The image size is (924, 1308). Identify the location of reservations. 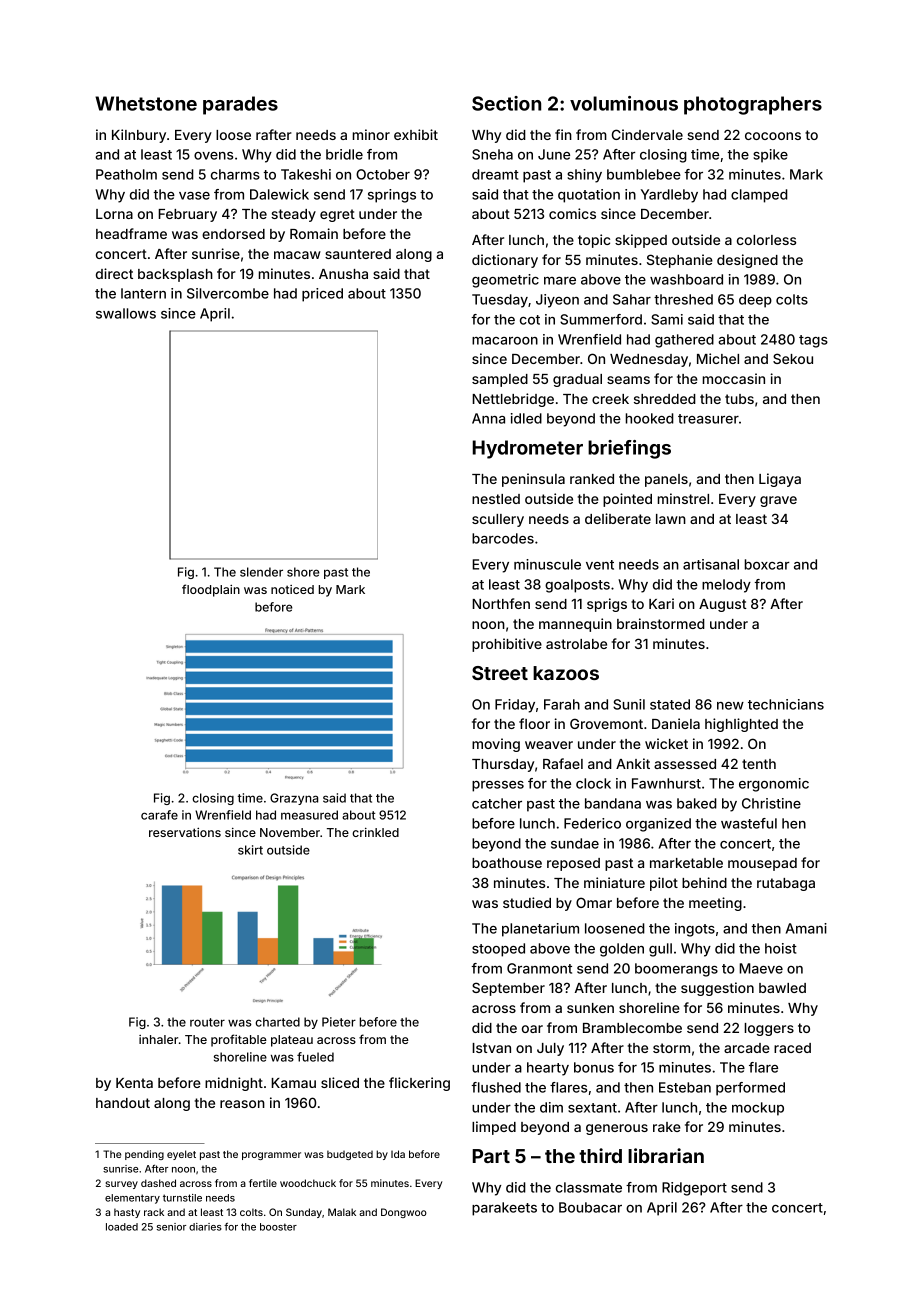
(185, 832).
